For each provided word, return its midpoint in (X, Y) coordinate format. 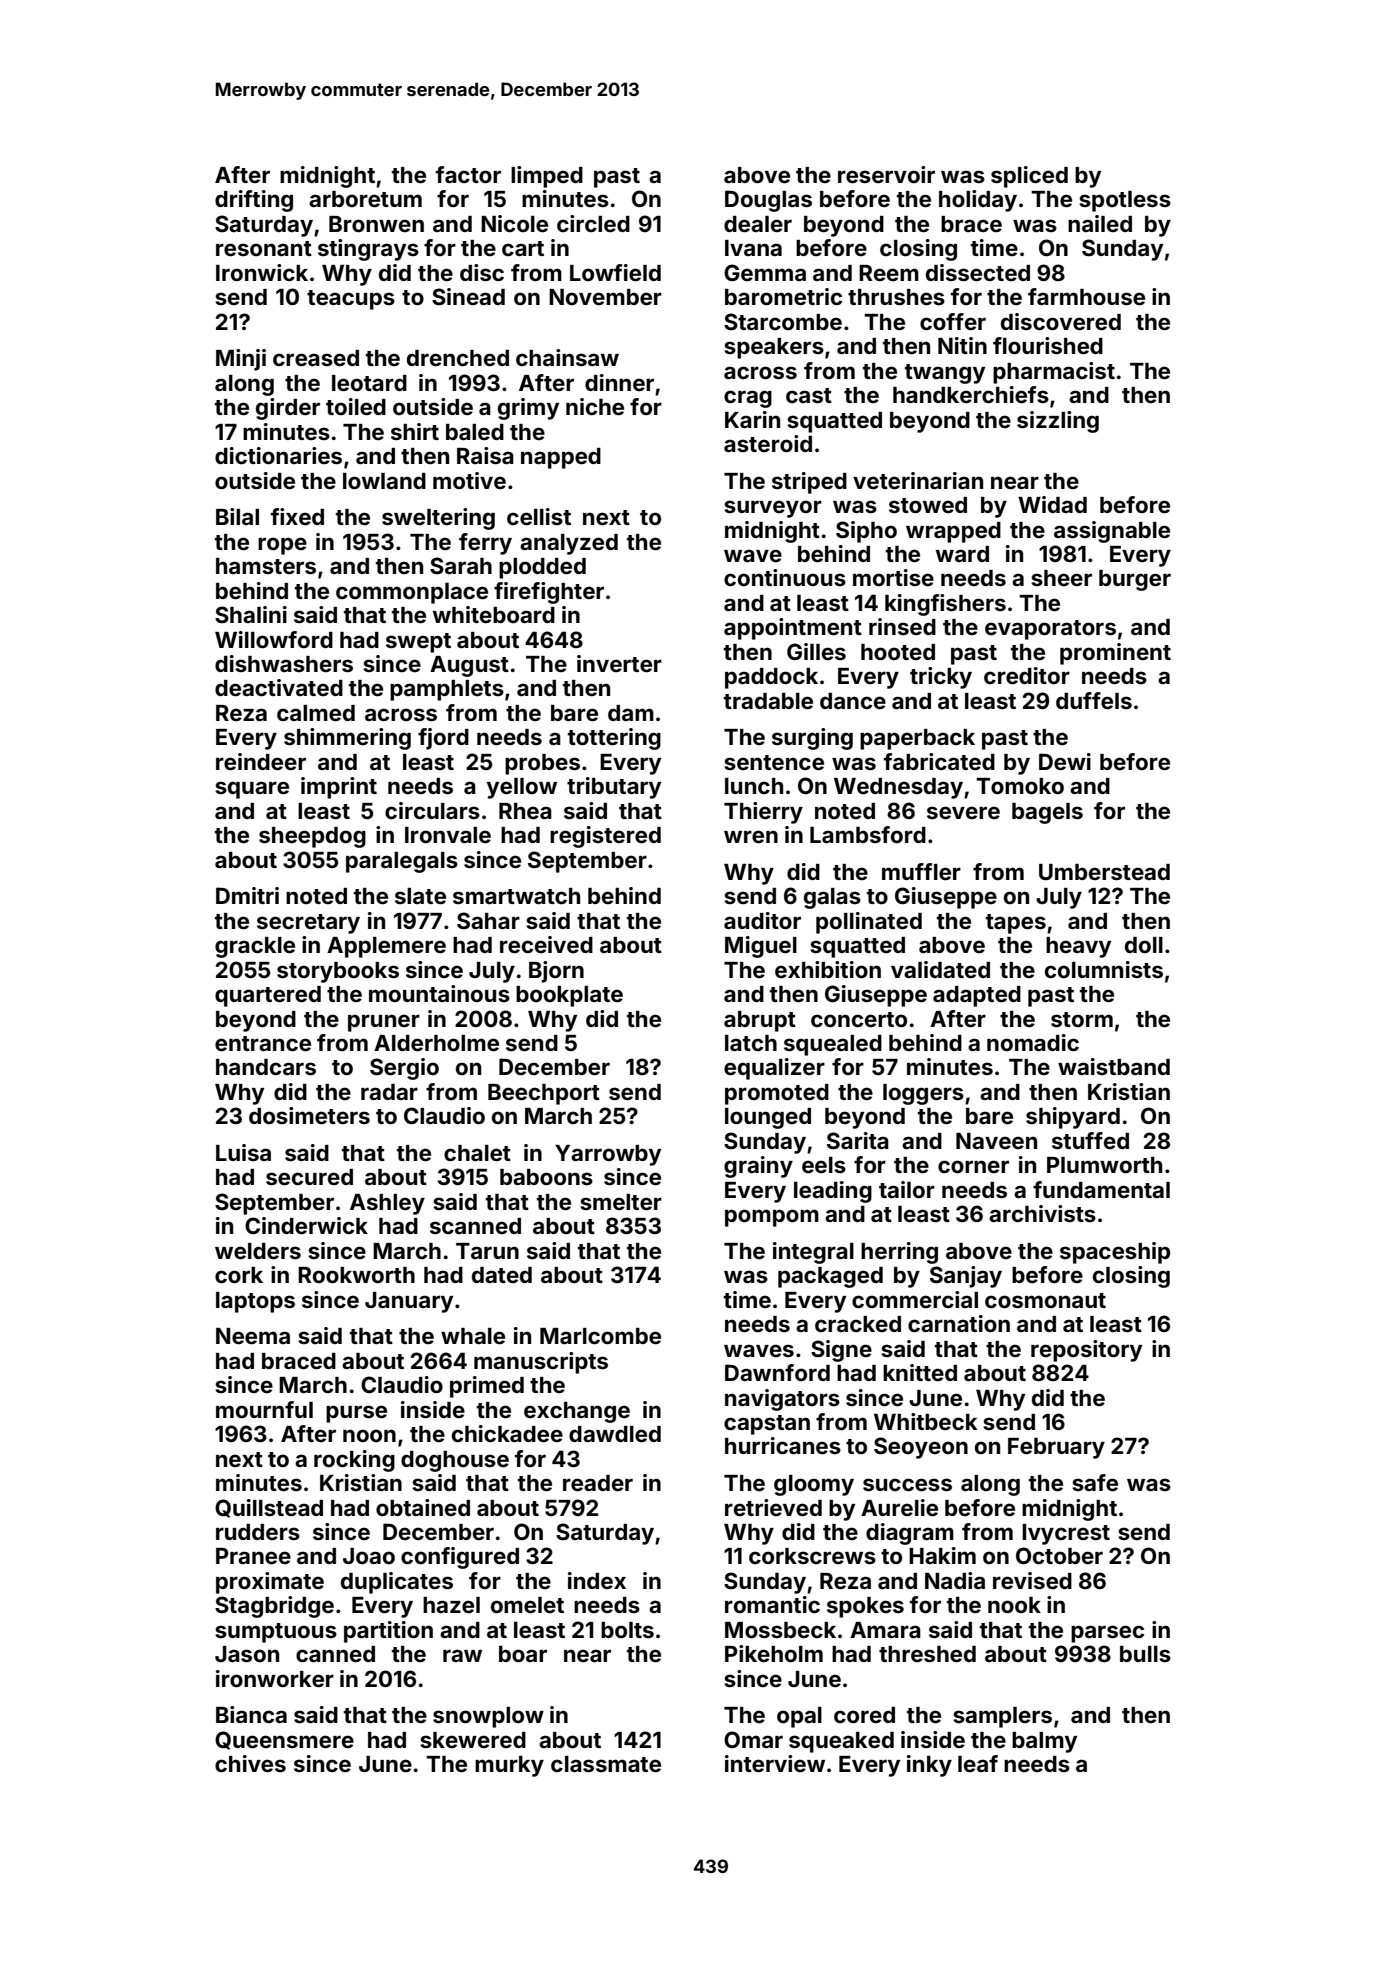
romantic (772, 1604)
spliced (1029, 177)
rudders (258, 1532)
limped (547, 177)
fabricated (939, 761)
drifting (254, 201)
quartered (268, 996)
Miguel (761, 947)
